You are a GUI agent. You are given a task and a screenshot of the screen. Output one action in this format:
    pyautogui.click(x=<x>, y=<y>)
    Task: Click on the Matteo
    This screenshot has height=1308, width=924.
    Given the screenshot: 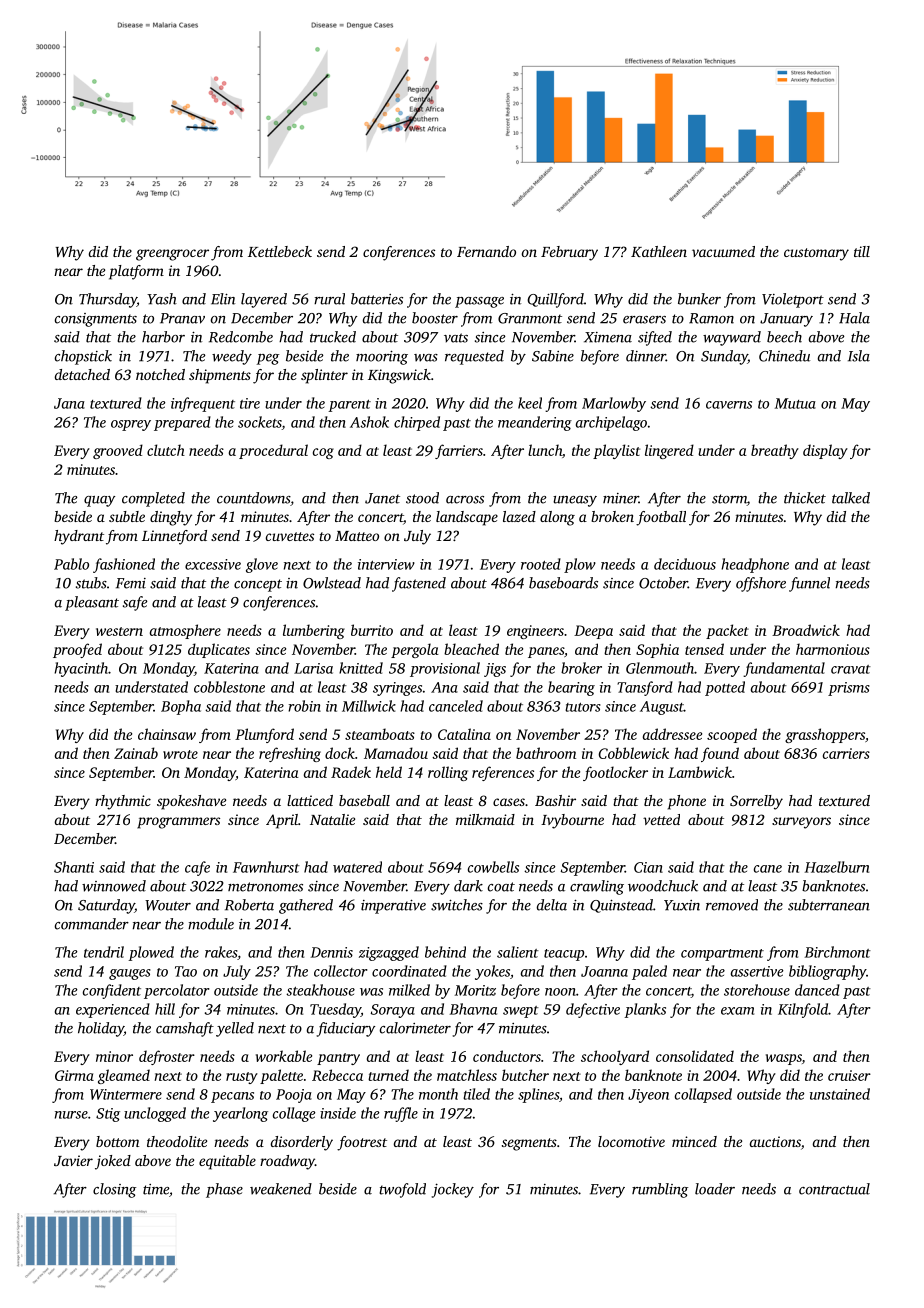 What is the action you would take?
    pyautogui.click(x=357, y=536)
